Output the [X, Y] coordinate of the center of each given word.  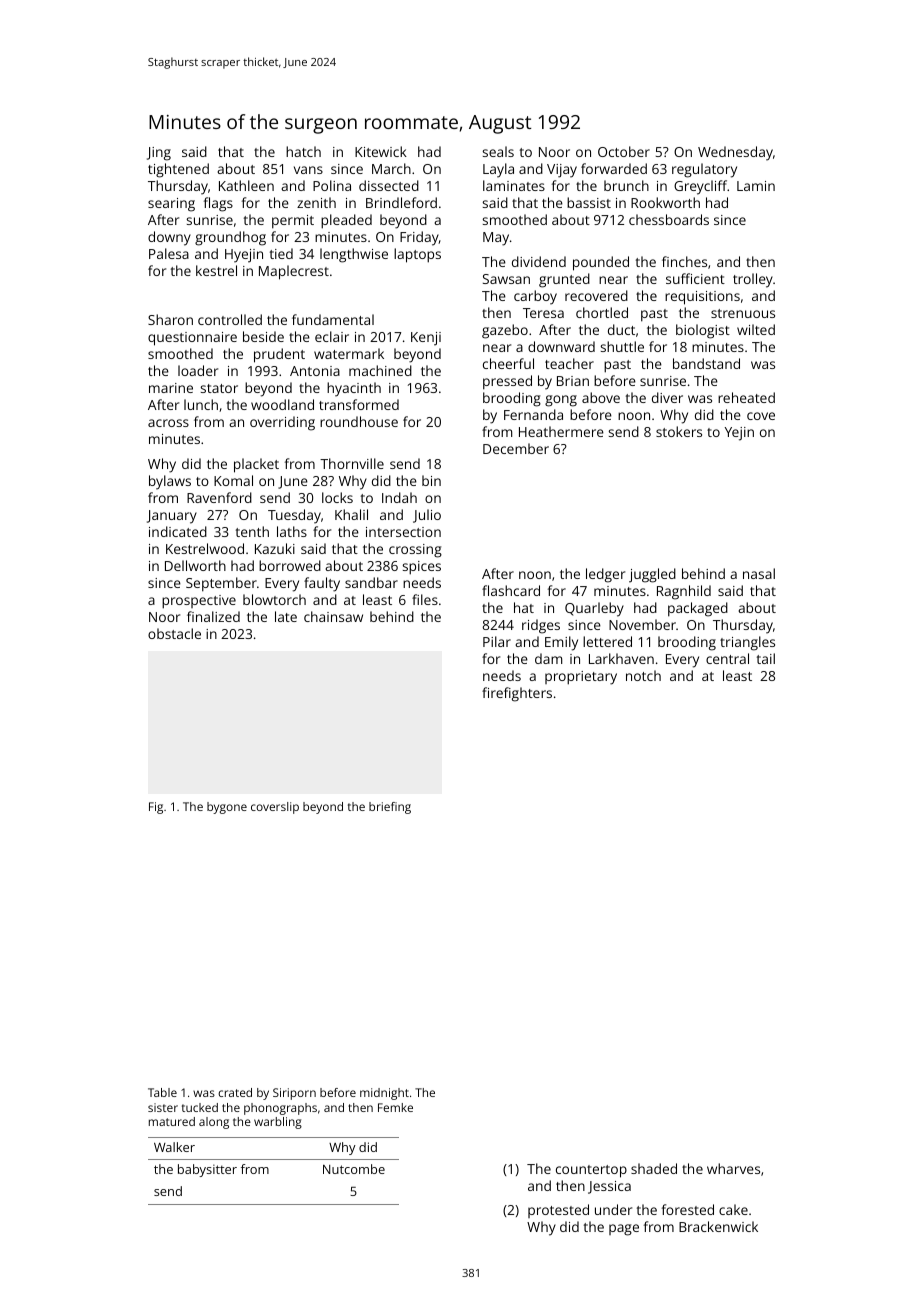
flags [218, 204]
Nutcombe [354, 1169]
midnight [384, 1094]
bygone [227, 808]
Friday [419, 238]
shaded [654, 1168]
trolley [753, 280]
